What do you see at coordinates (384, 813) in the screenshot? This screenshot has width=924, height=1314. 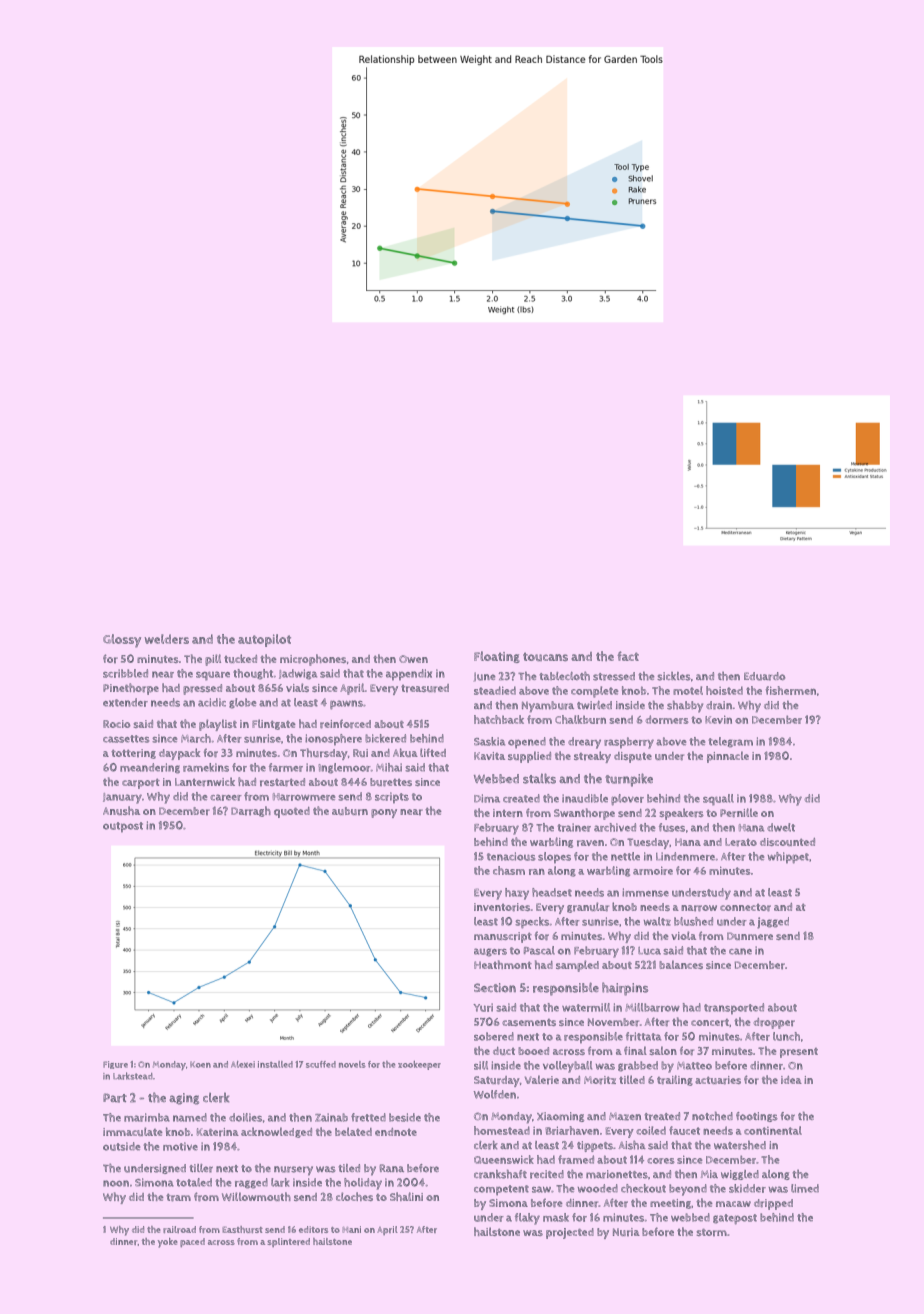 I see `pony` at bounding box center [384, 813].
